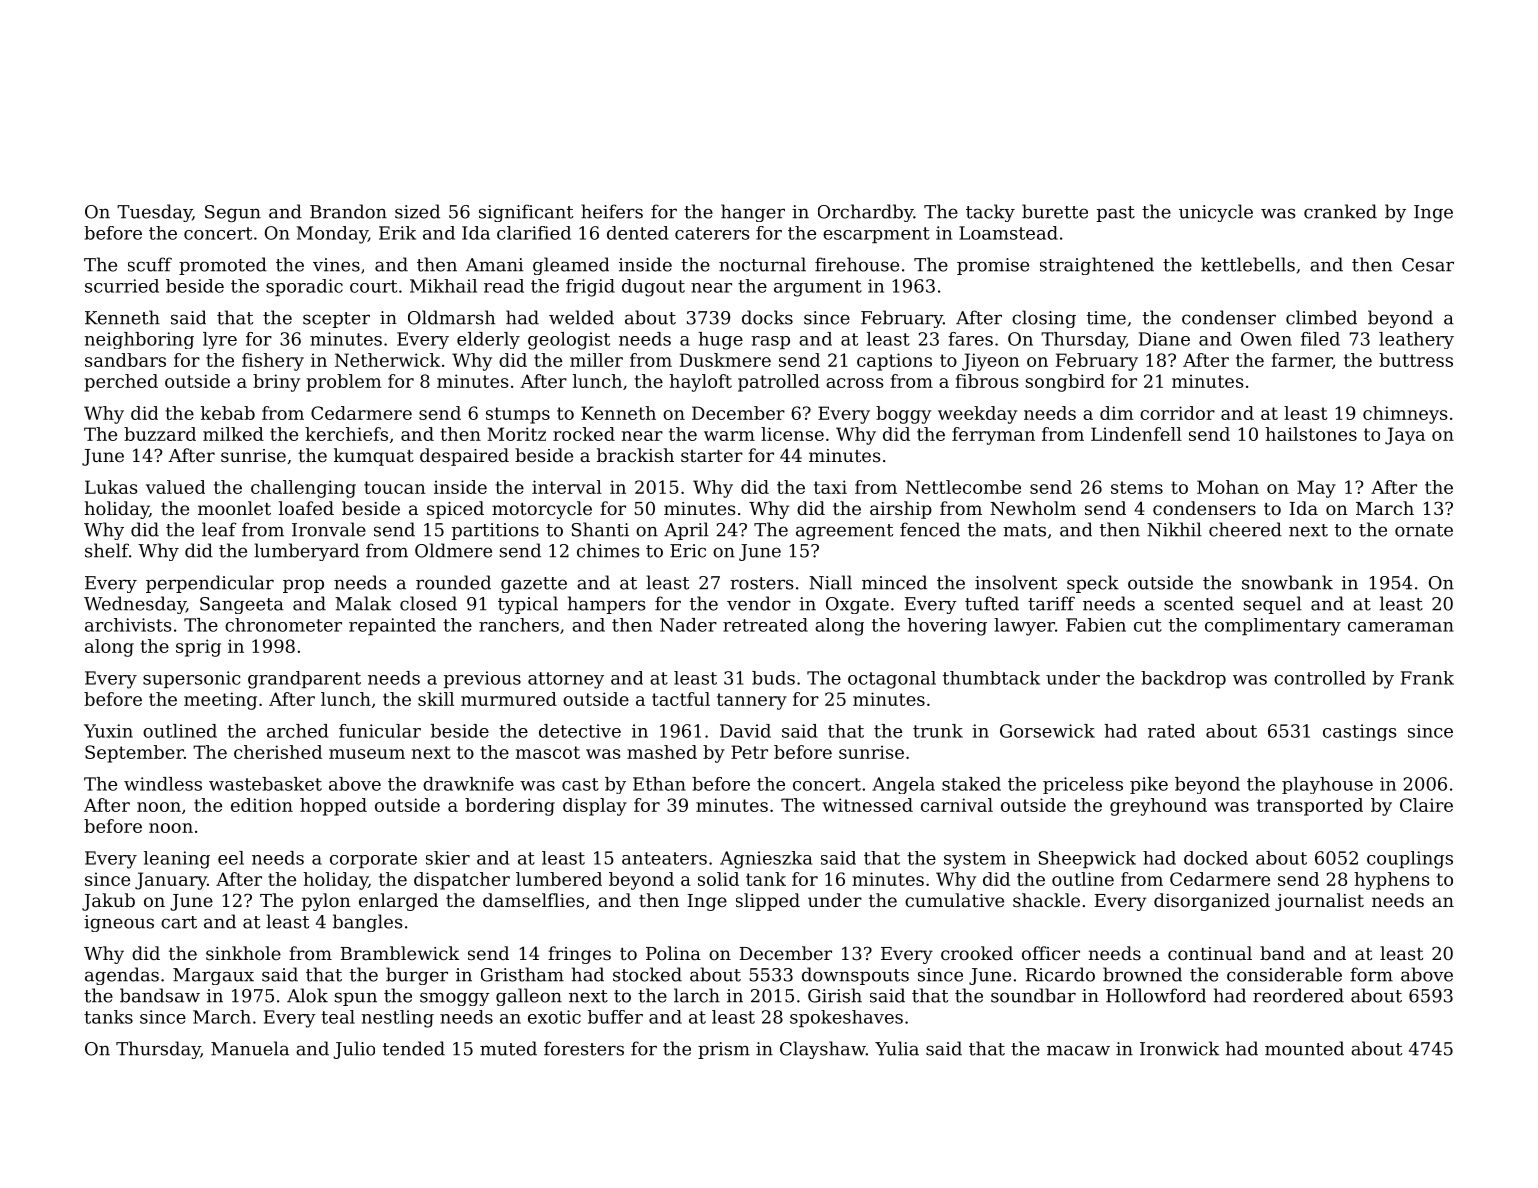 Image resolution: width=1538 pixels, height=1188 pixels. What do you see at coordinates (773, 678) in the screenshot?
I see `buds` at bounding box center [773, 678].
